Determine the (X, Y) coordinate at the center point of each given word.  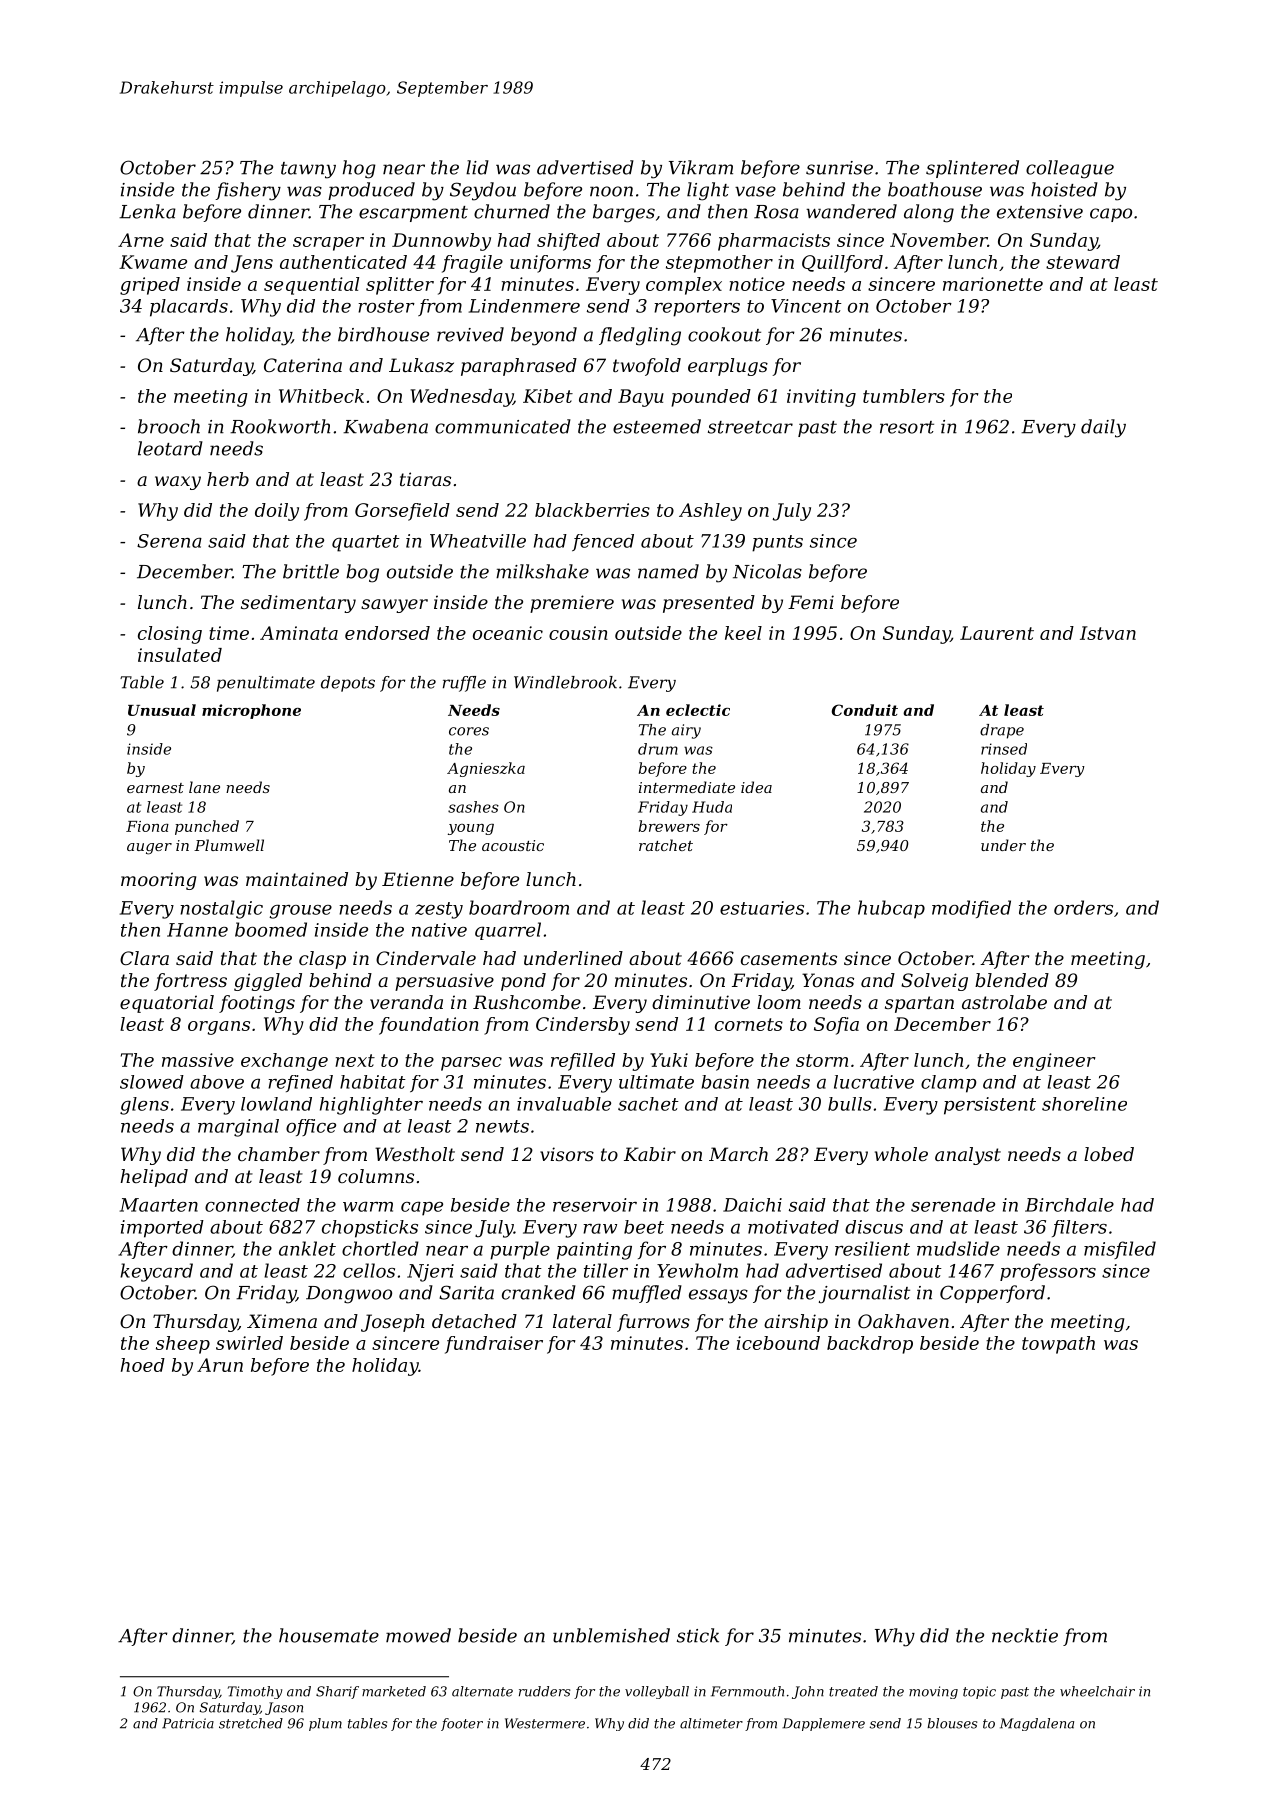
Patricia (188, 1723)
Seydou (483, 191)
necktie (1025, 1635)
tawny (308, 170)
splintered (972, 169)
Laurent (997, 633)
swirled (249, 1343)
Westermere (545, 1723)
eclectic (698, 710)
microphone (251, 711)
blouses (952, 1723)
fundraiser (494, 1345)
